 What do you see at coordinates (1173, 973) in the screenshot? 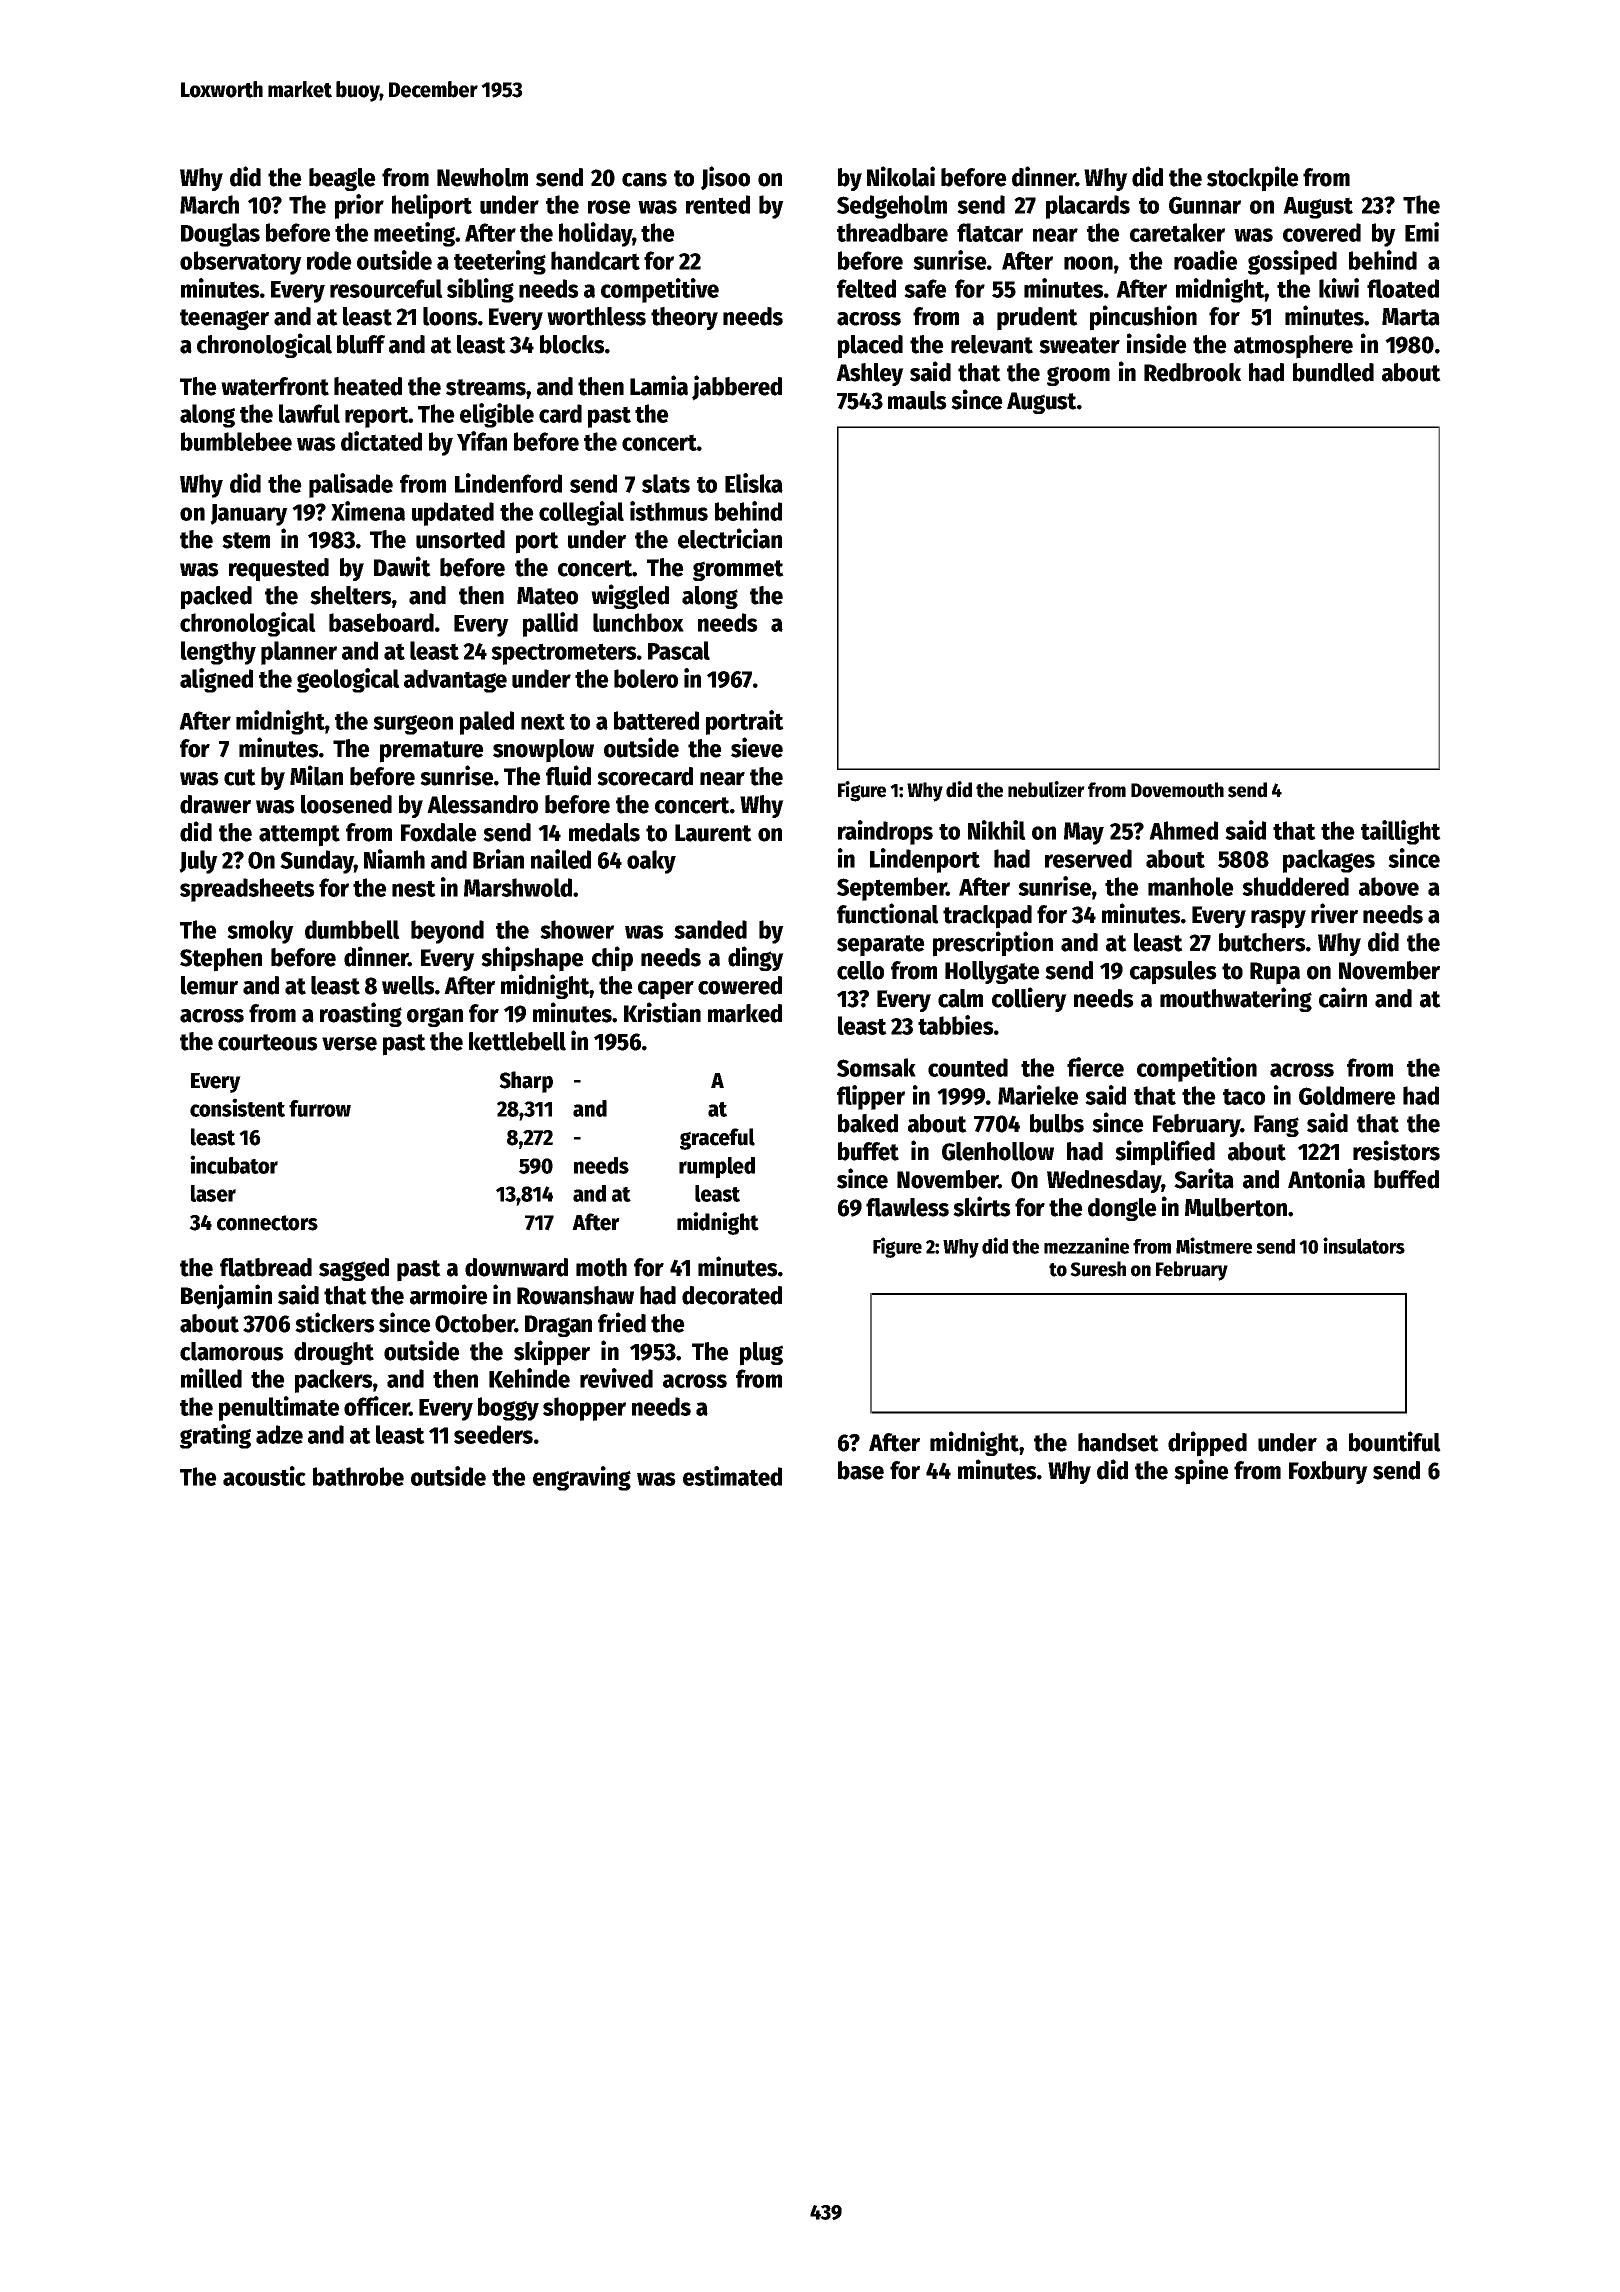
I see `capsules` at bounding box center [1173, 973].
